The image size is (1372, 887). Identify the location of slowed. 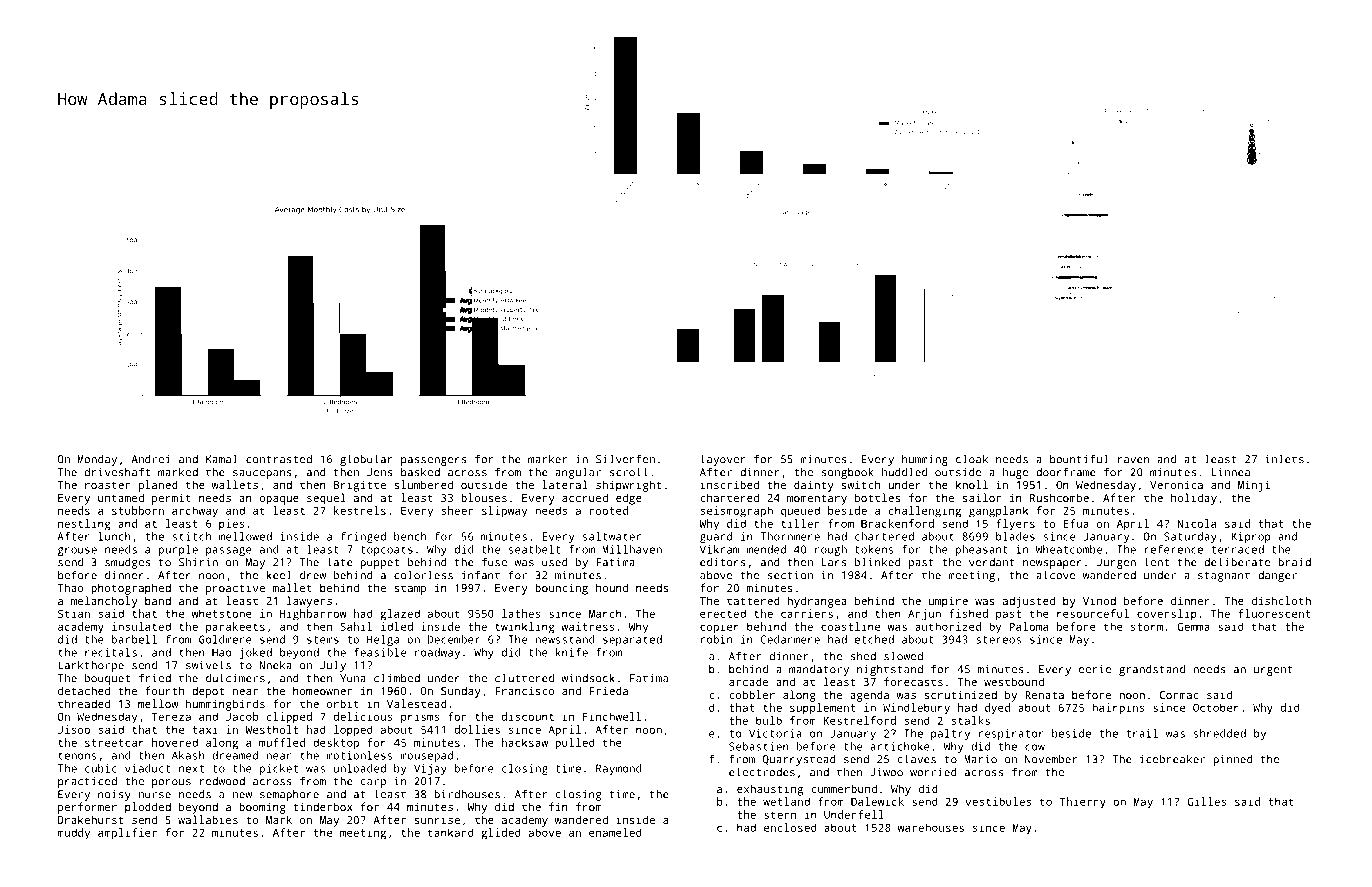
(903, 656).
